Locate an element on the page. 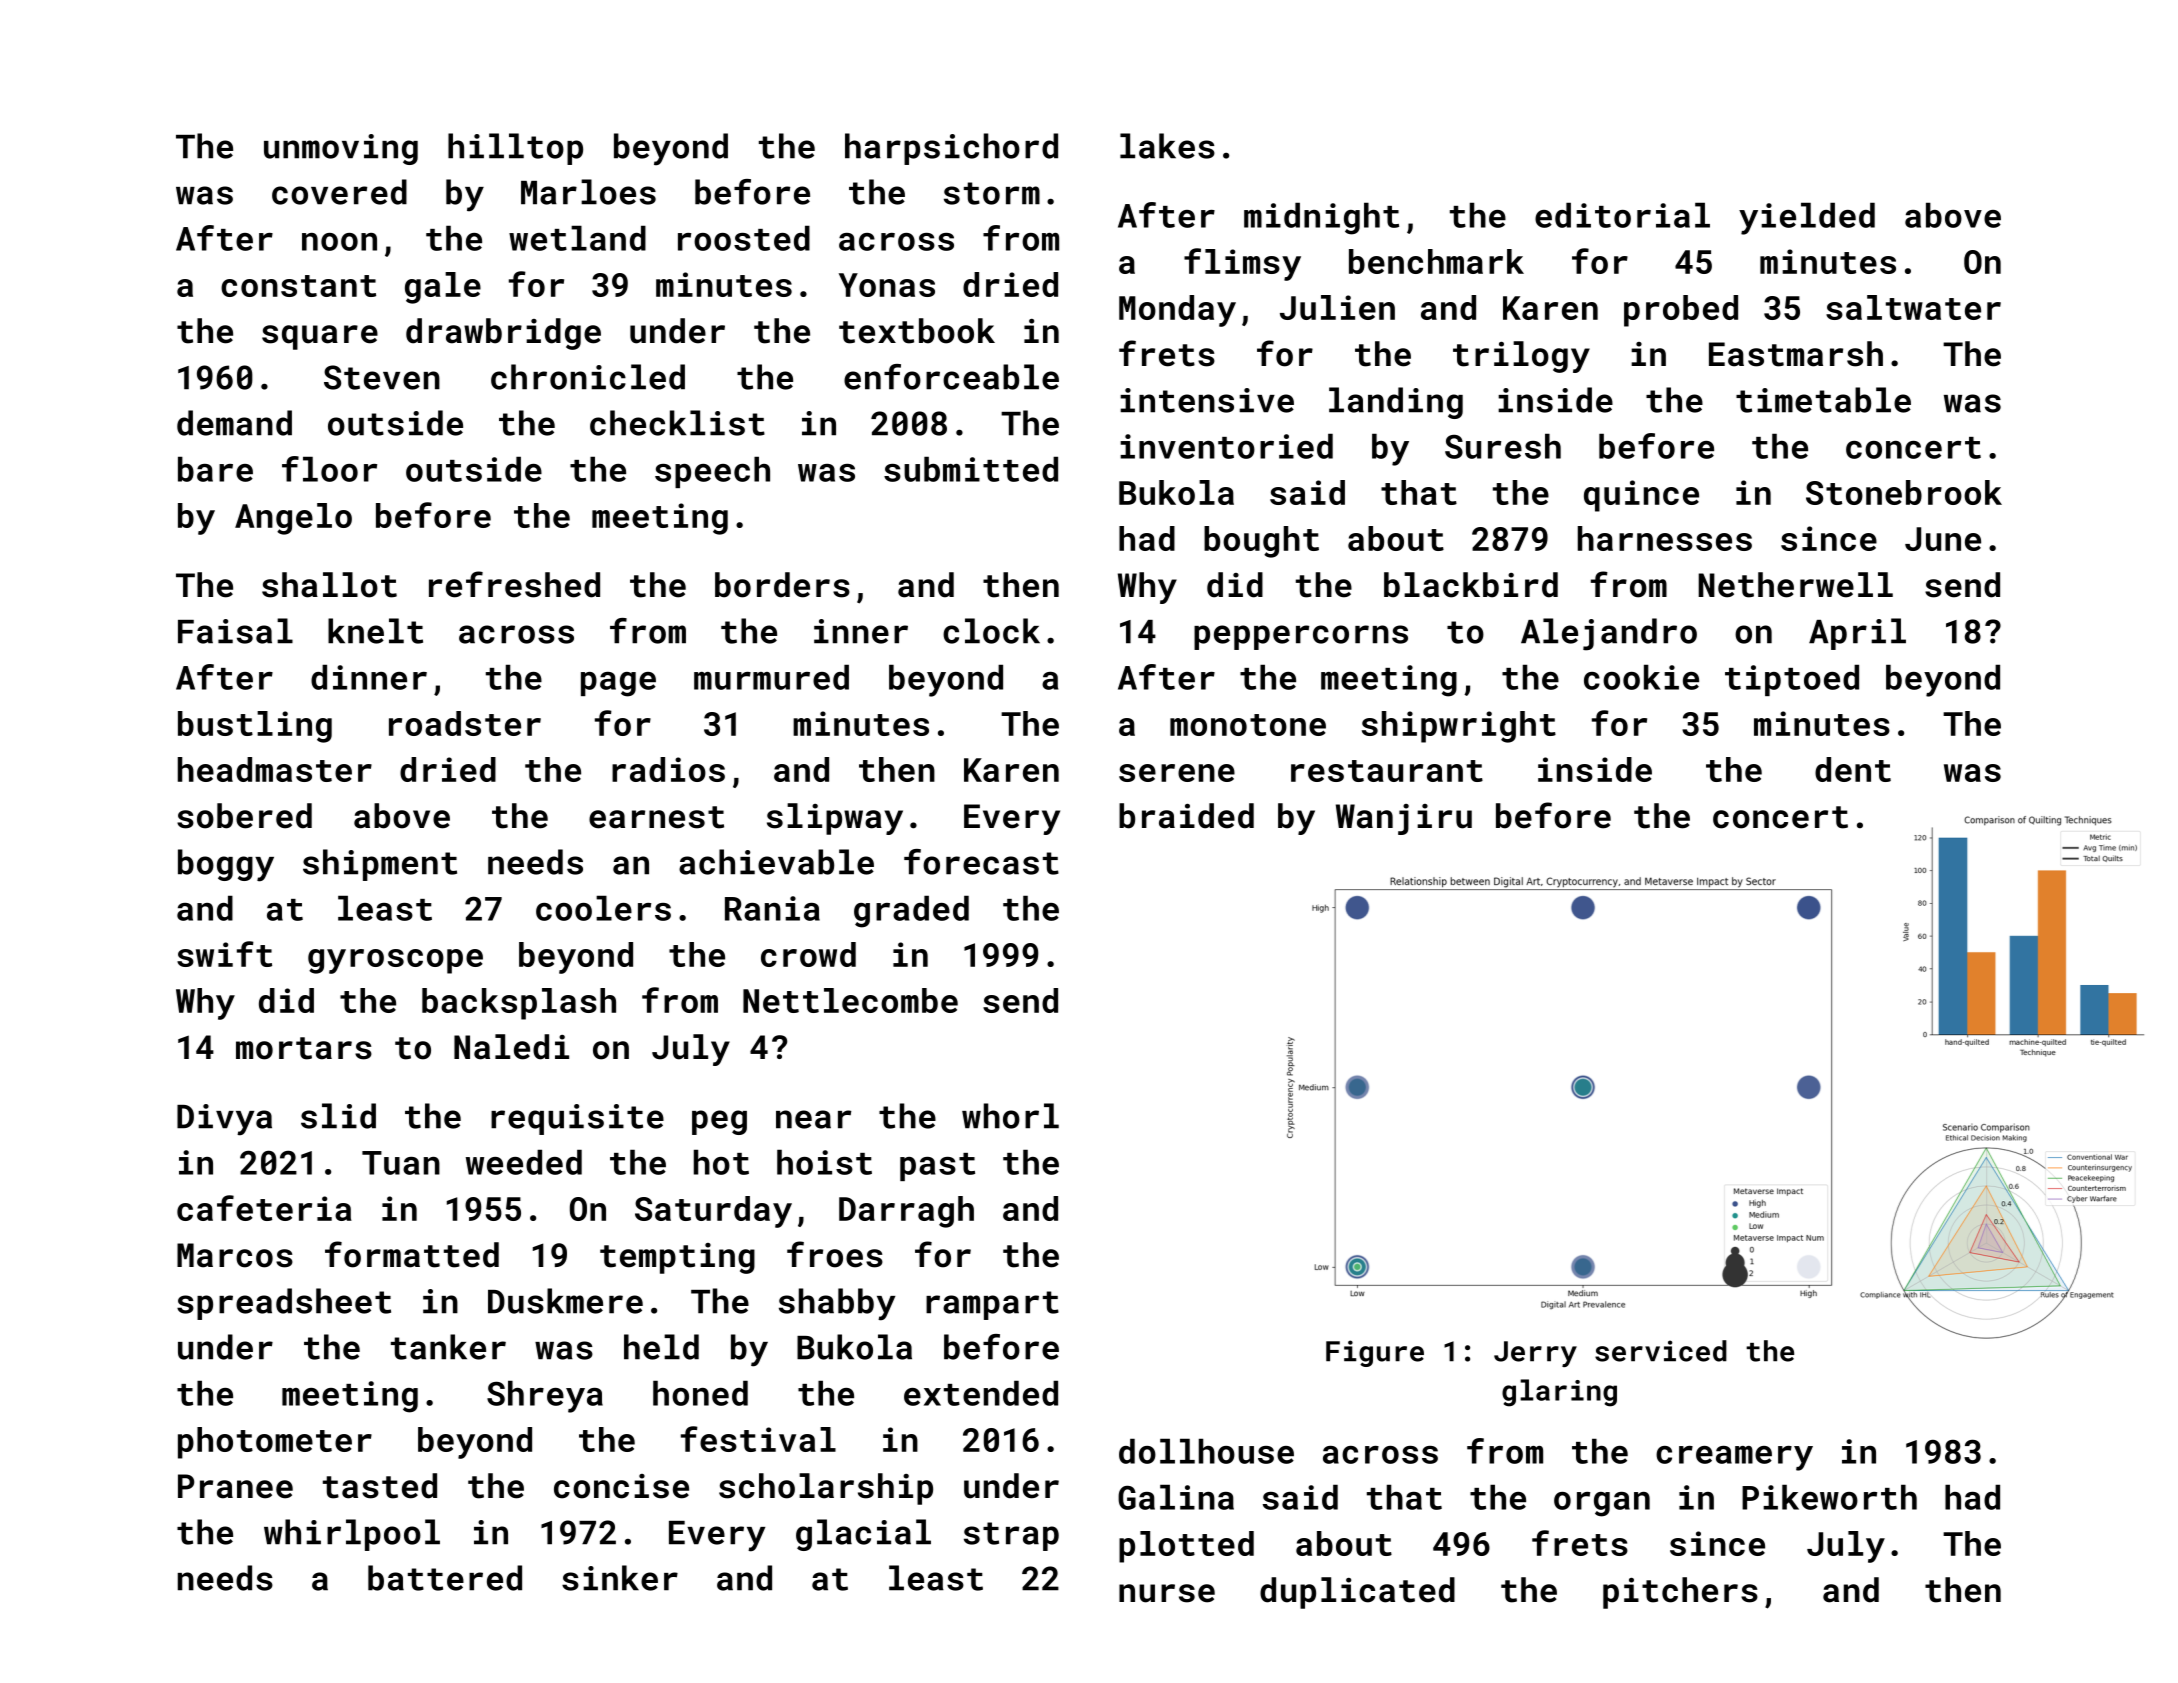 The image size is (2178, 1683). Angelo is located at coordinates (293, 519).
